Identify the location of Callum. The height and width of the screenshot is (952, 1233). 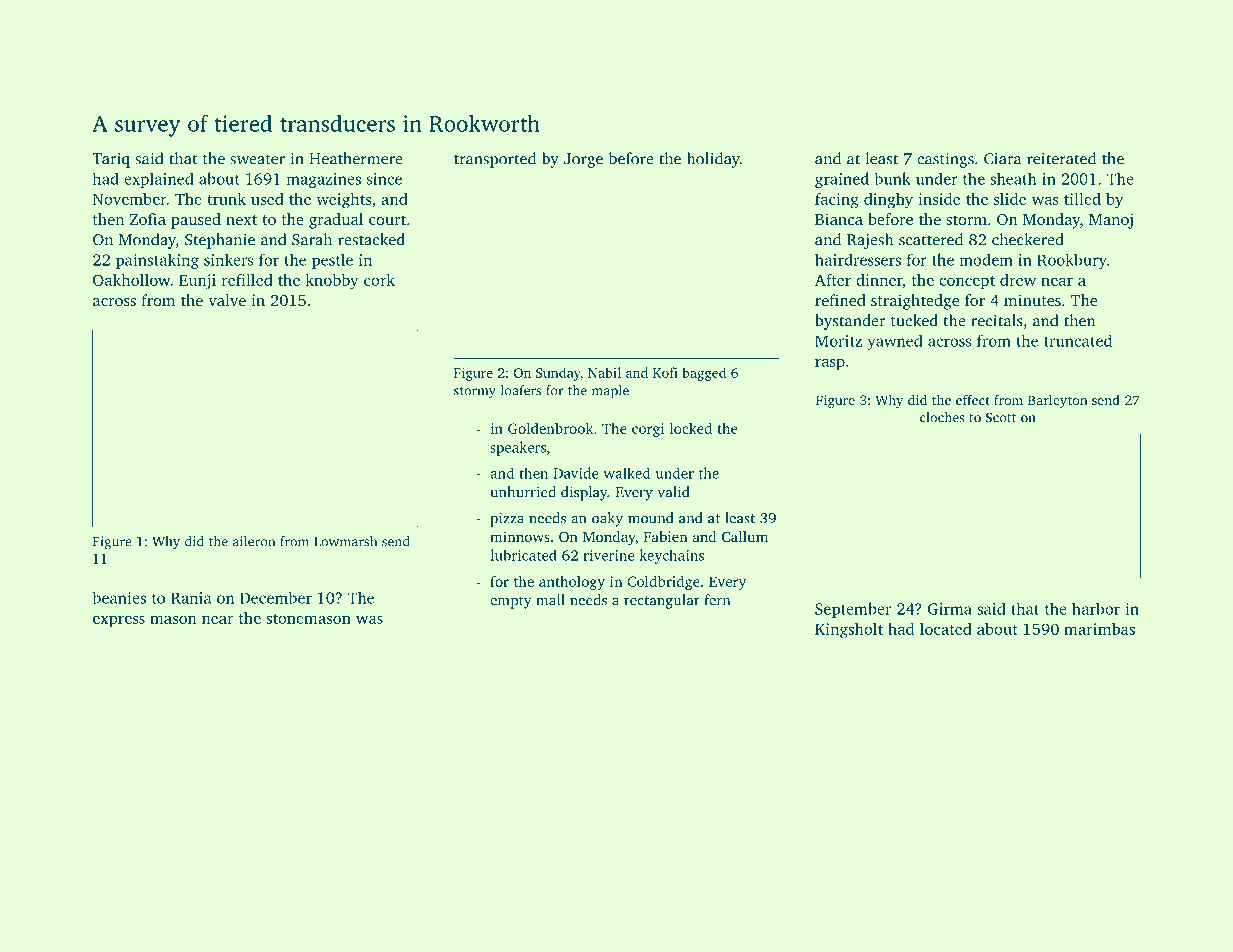
(745, 536).
